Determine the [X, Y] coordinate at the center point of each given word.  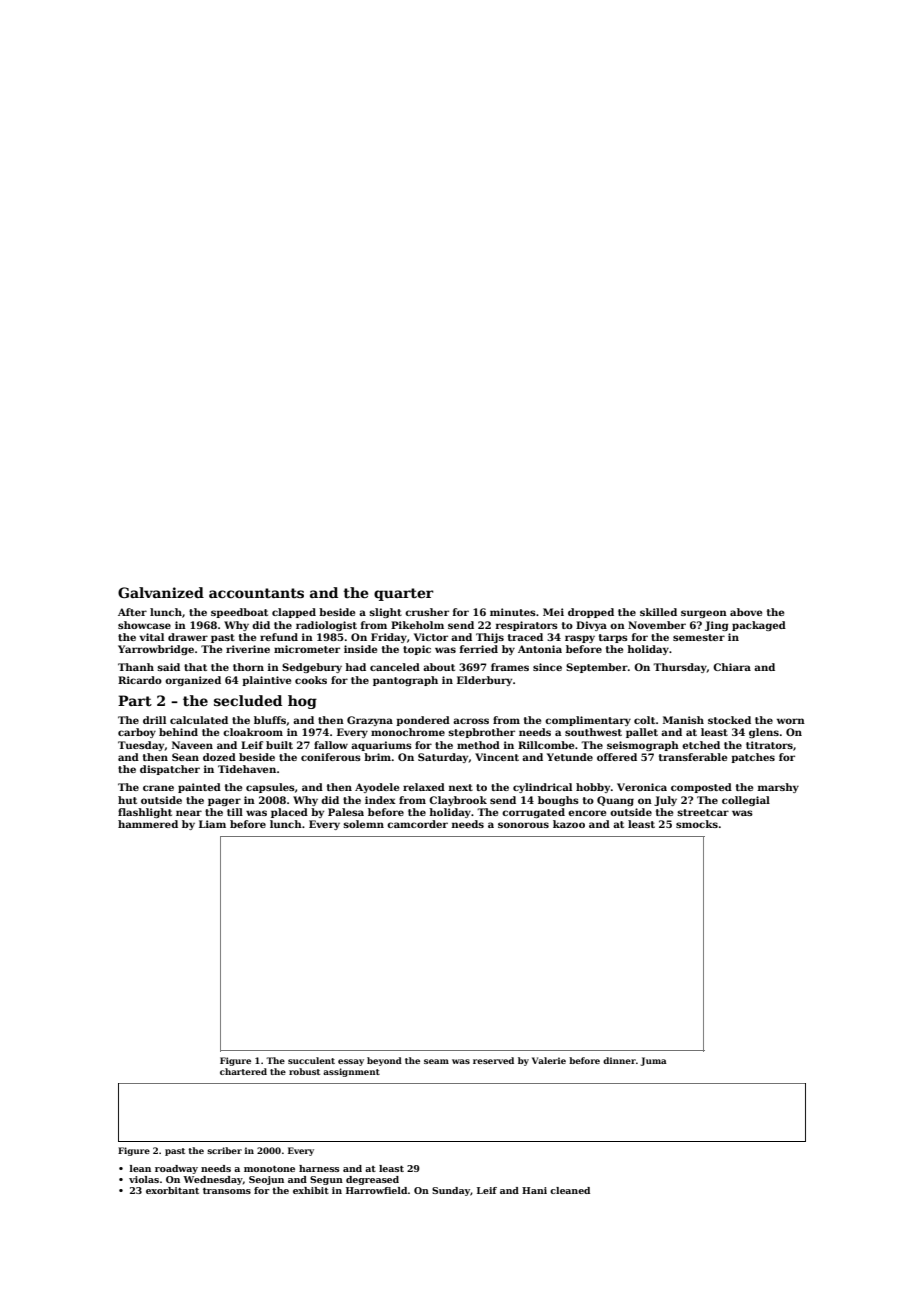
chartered [243, 1071]
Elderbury [484, 681]
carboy [137, 733]
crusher [427, 612]
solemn [363, 824]
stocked [729, 720]
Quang [615, 801]
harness [319, 1168]
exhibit [311, 1190]
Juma [654, 1061]
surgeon [704, 614]
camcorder [417, 824]
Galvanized [161, 592]
